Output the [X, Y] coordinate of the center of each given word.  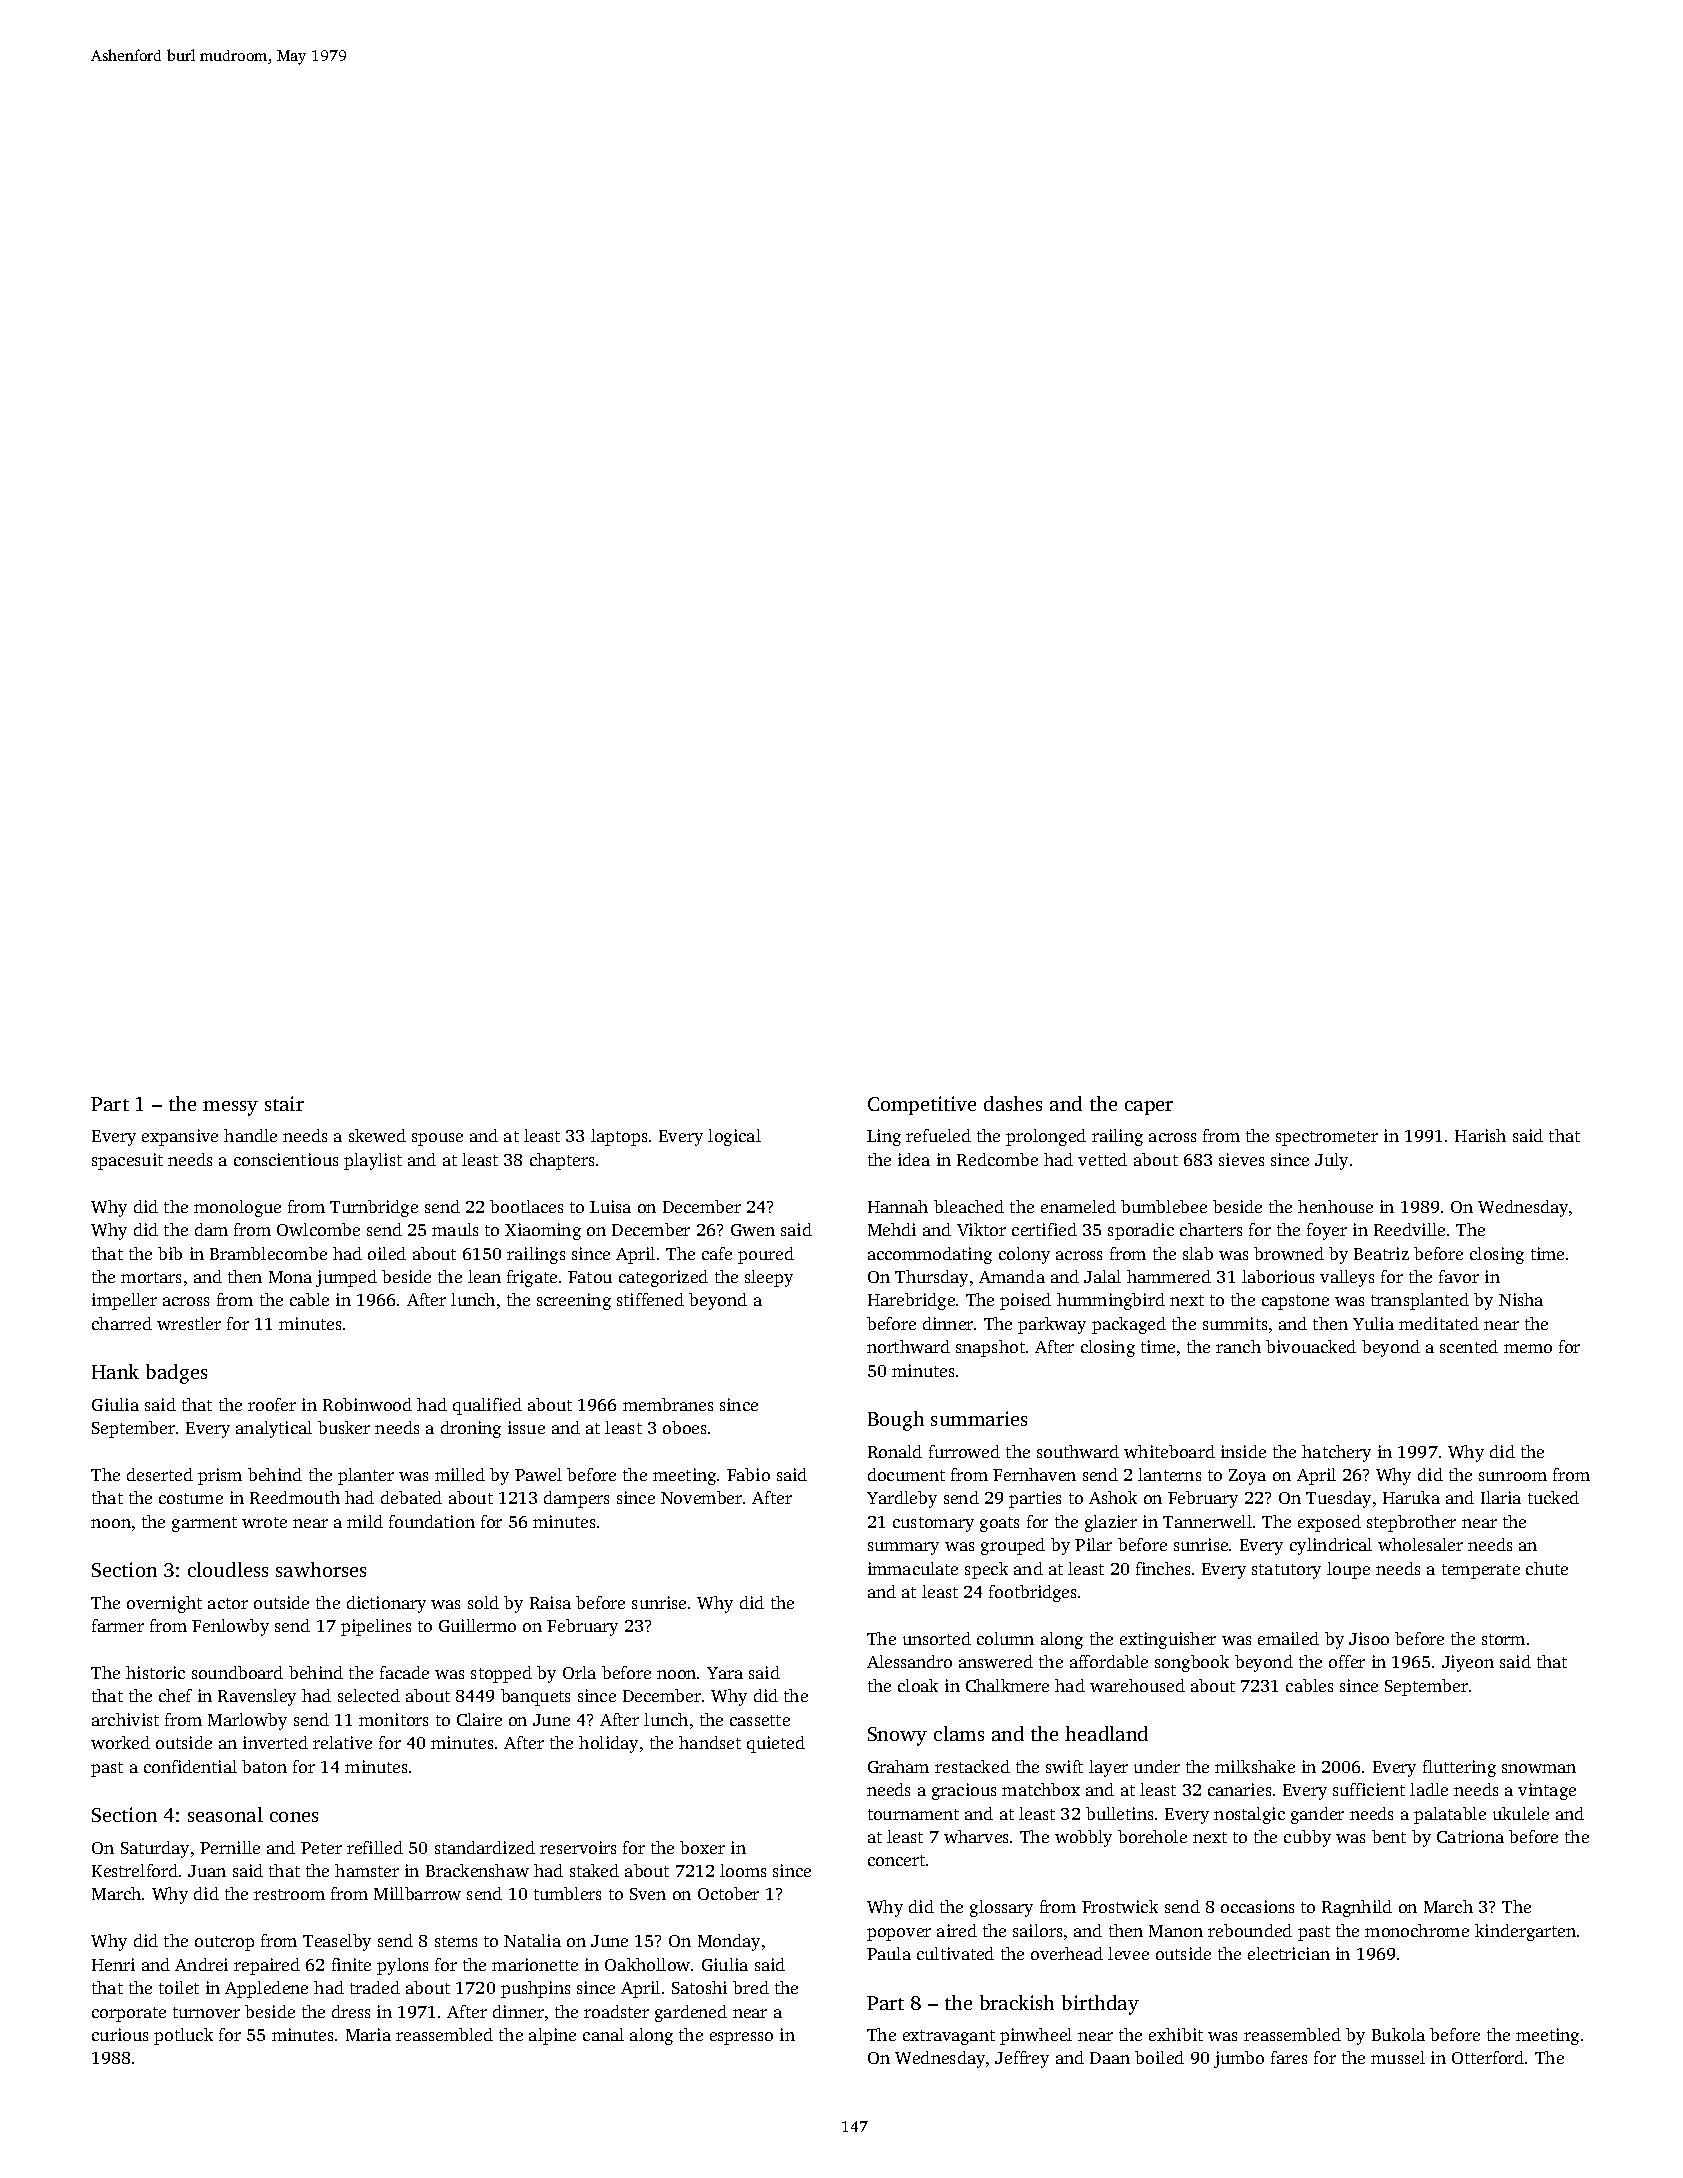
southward [1078, 1451]
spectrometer [1327, 1138]
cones [294, 1817]
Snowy [897, 1736]
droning [471, 1429]
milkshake [1255, 1766]
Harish [1480, 1135]
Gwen [753, 1230]
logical [734, 1137]
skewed [377, 1135]
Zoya [1247, 1477]
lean [484, 1276]
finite [351, 1964]
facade [404, 1672]
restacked [972, 1766]
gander [1317, 1815]
